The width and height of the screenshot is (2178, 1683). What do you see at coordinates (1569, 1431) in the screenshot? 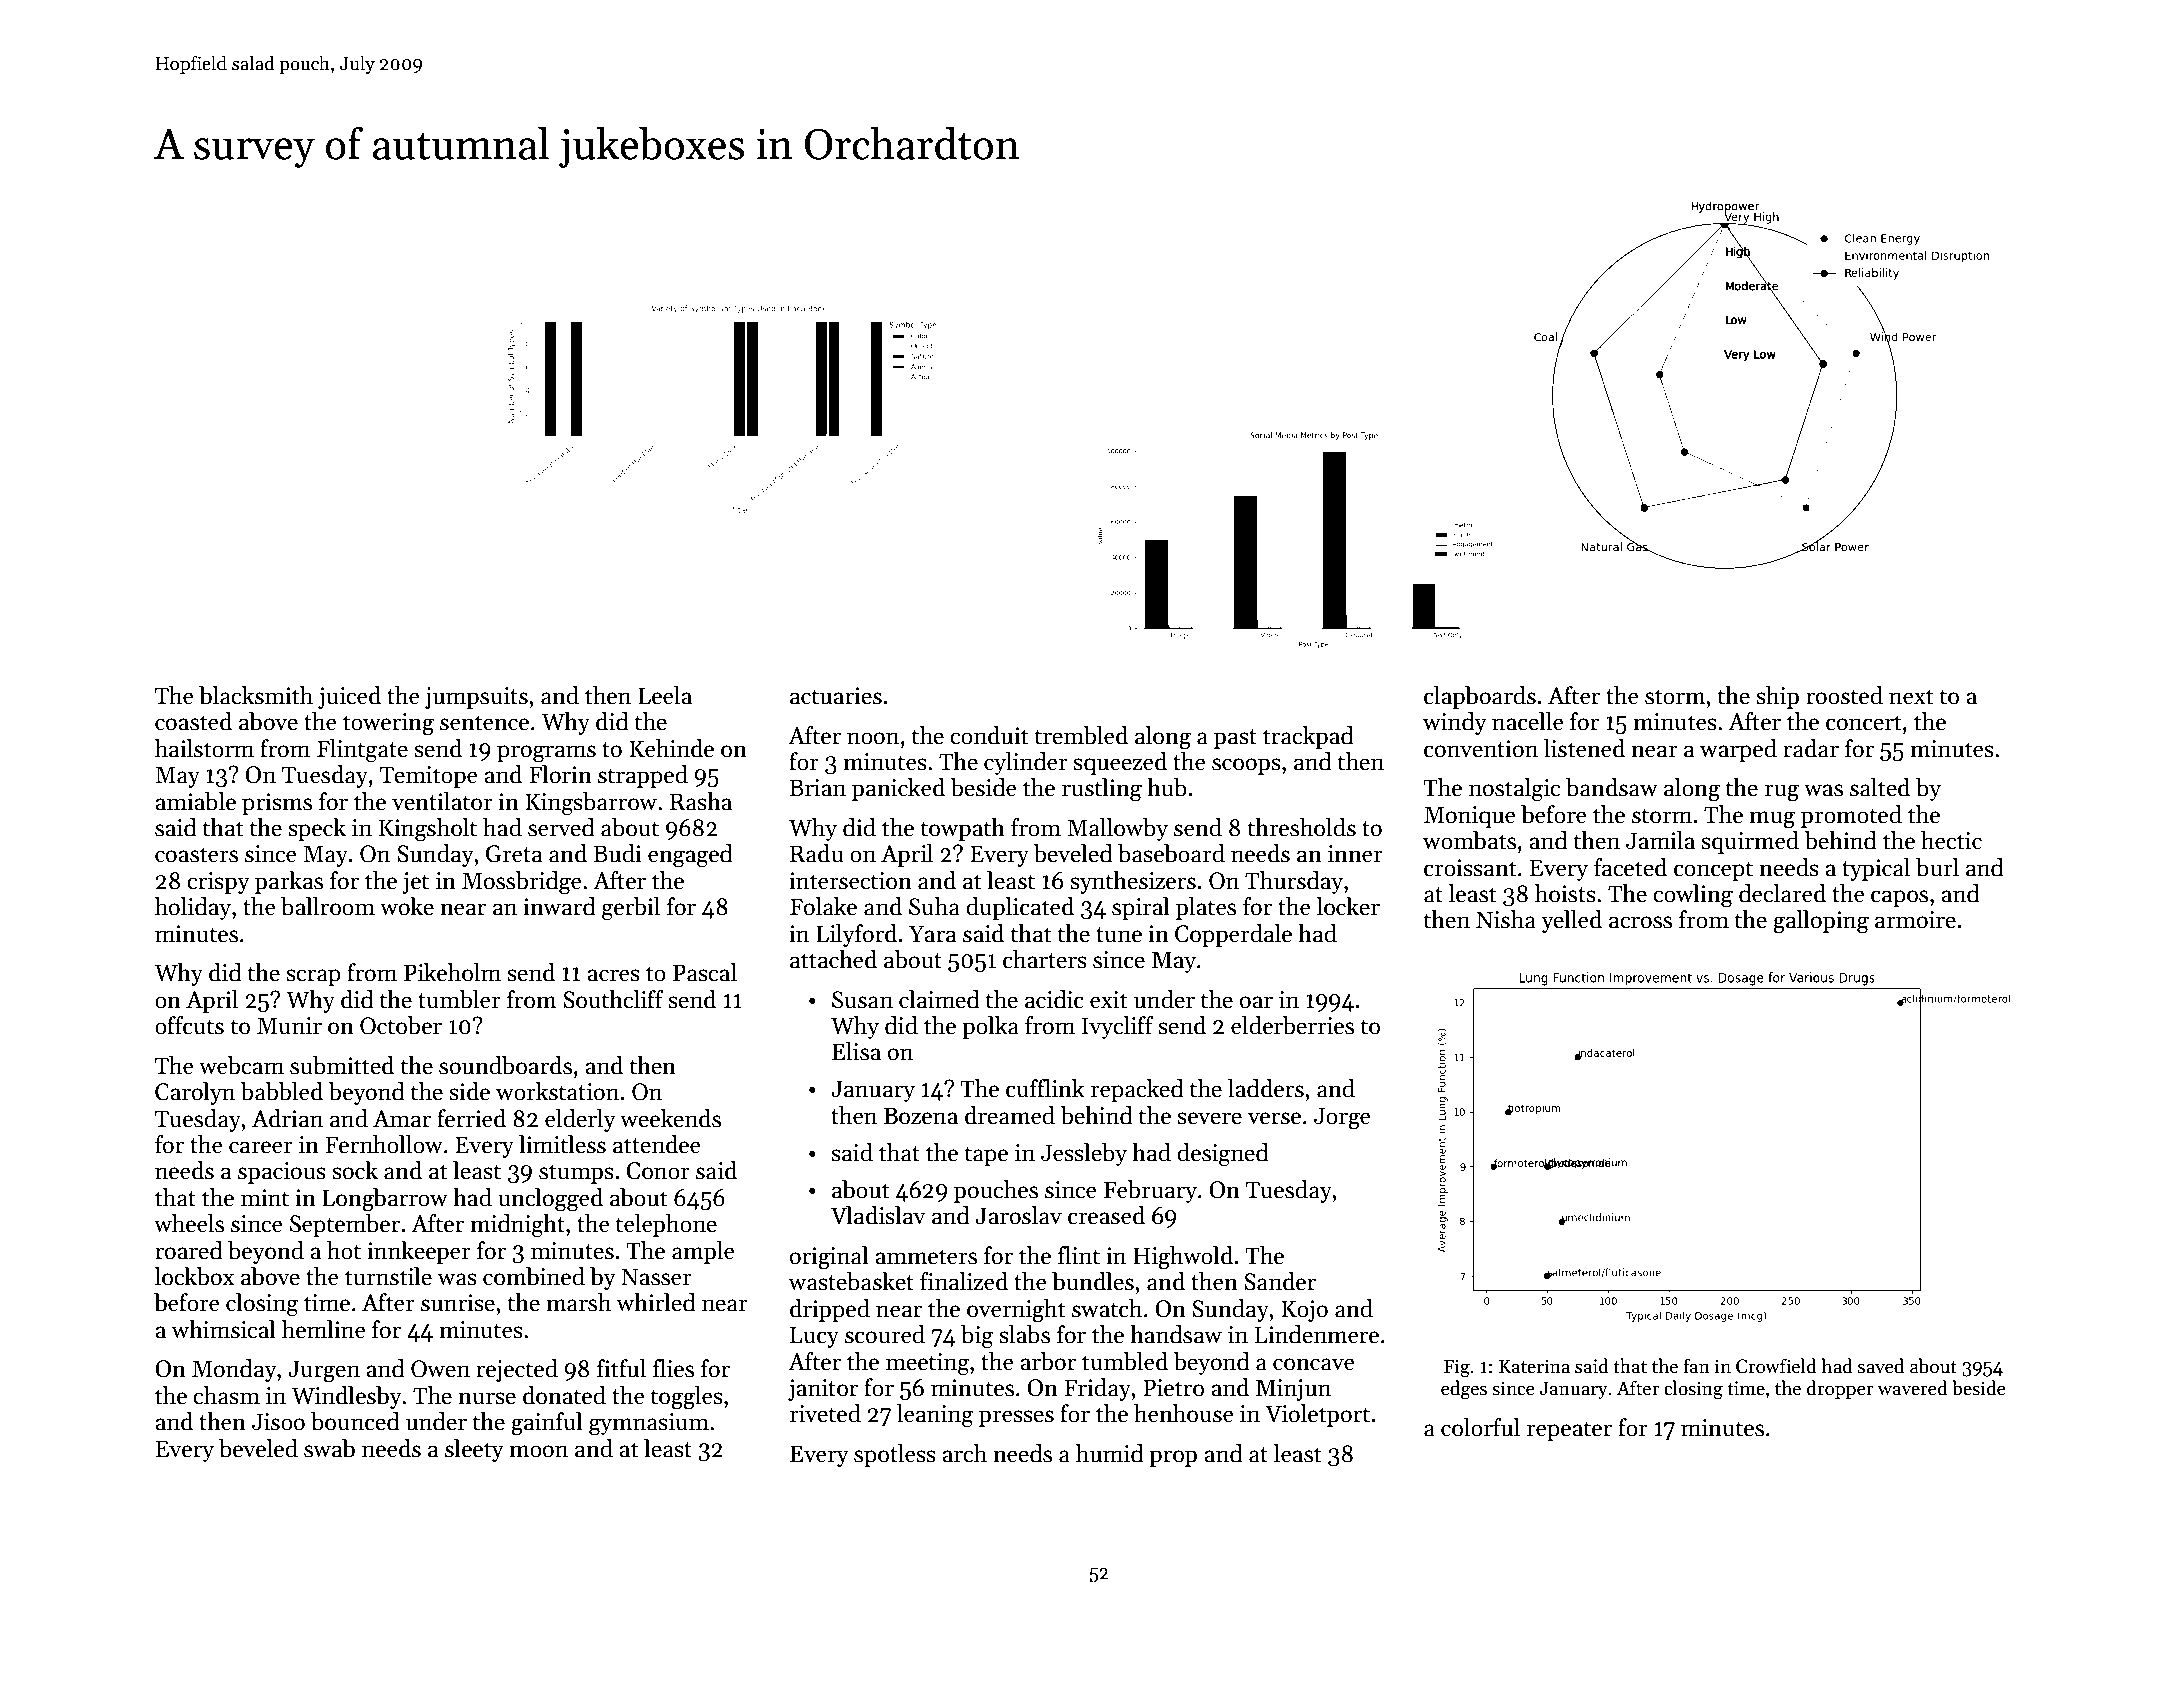
I see `repeater` at bounding box center [1569, 1431].
